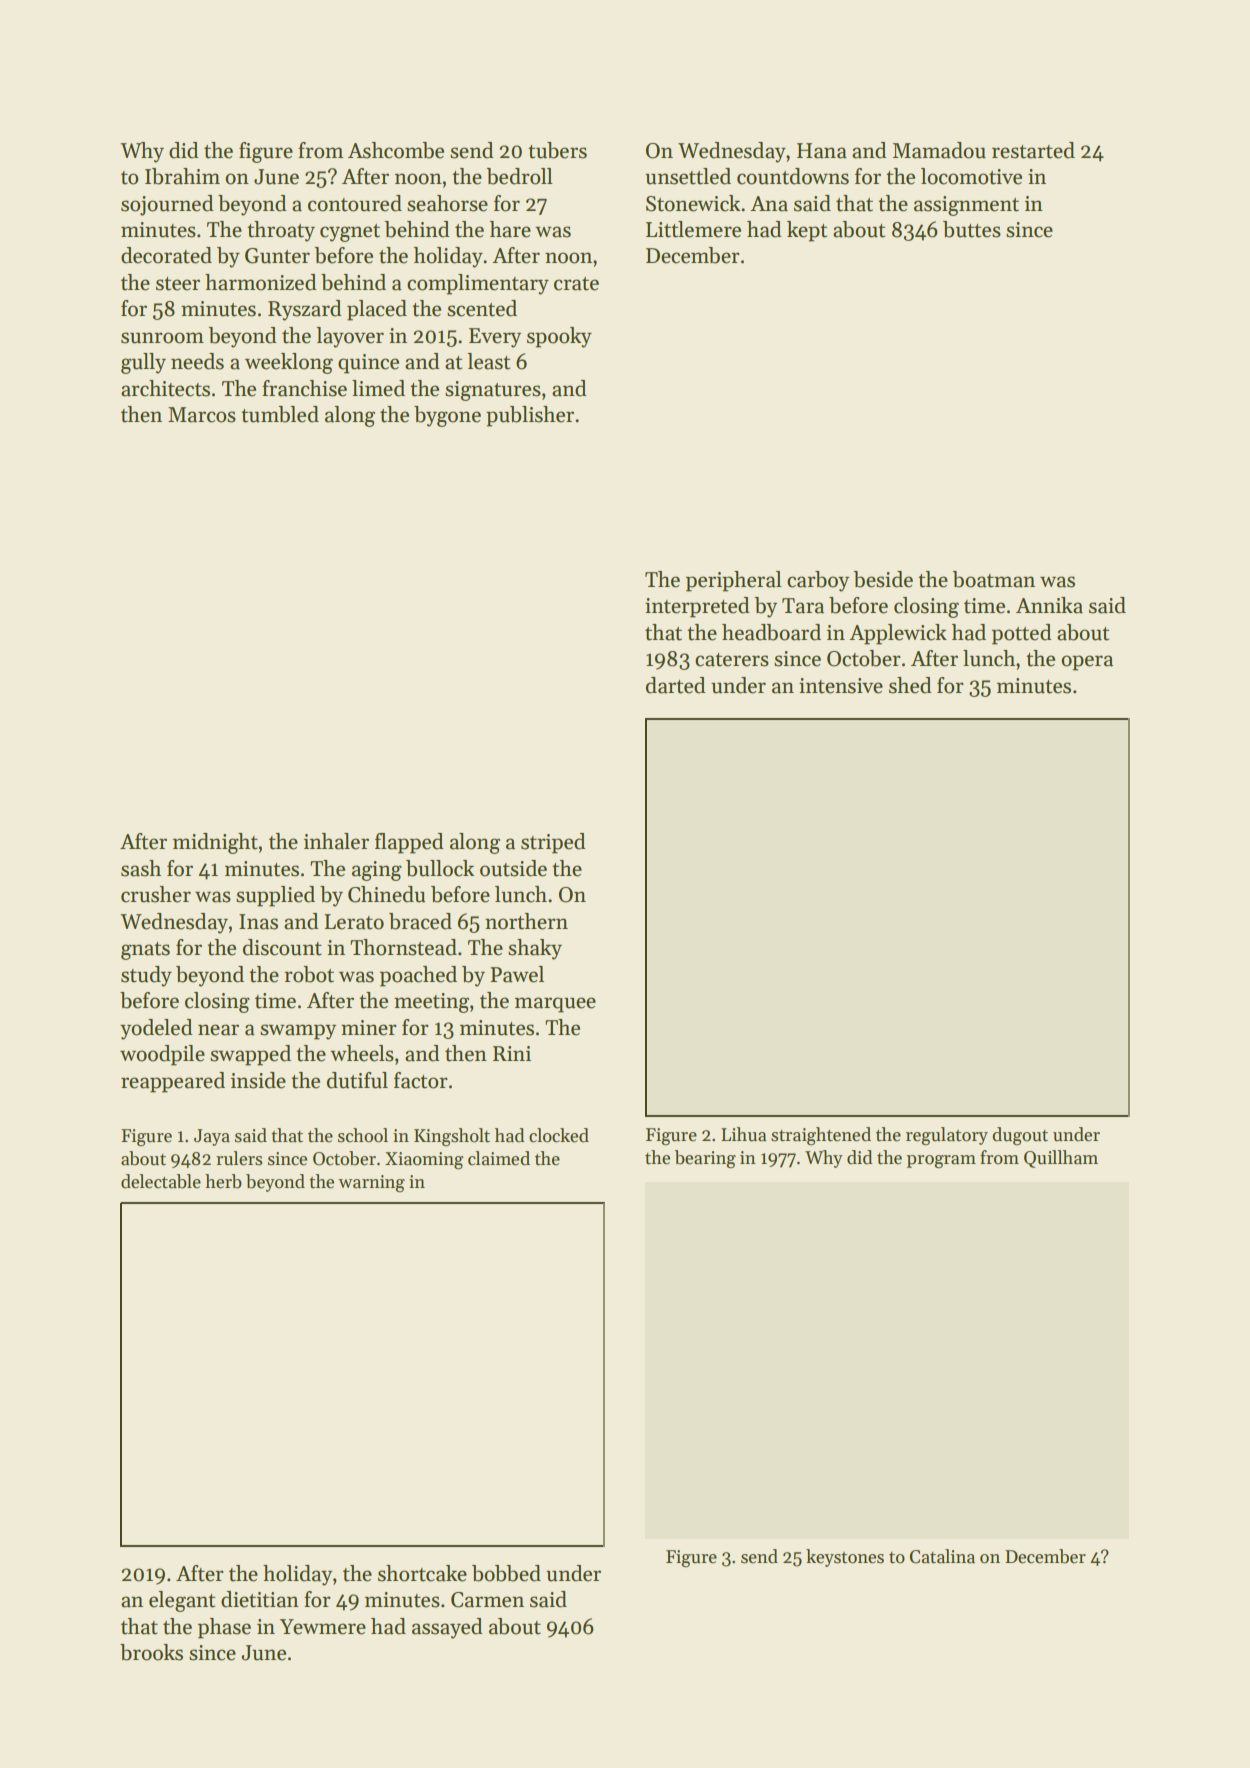  Describe the element at coordinates (202, 415) in the image. I see `Marcos` at that location.
